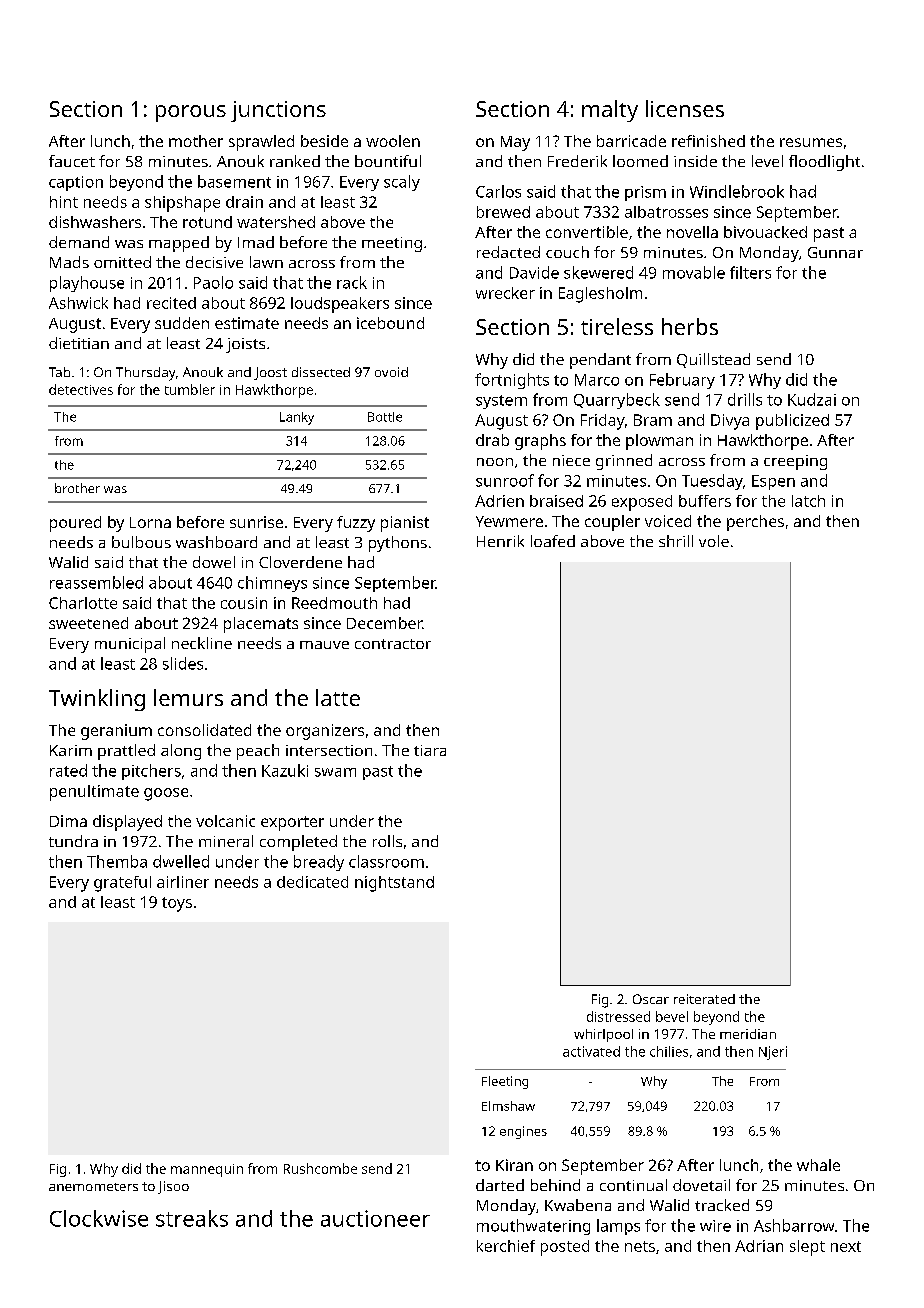 This screenshot has height=1308, width=924. What do you see at coordinates (88, 623) in the screenshot?
I see `sweetened` at bounding box center [88, 623].
